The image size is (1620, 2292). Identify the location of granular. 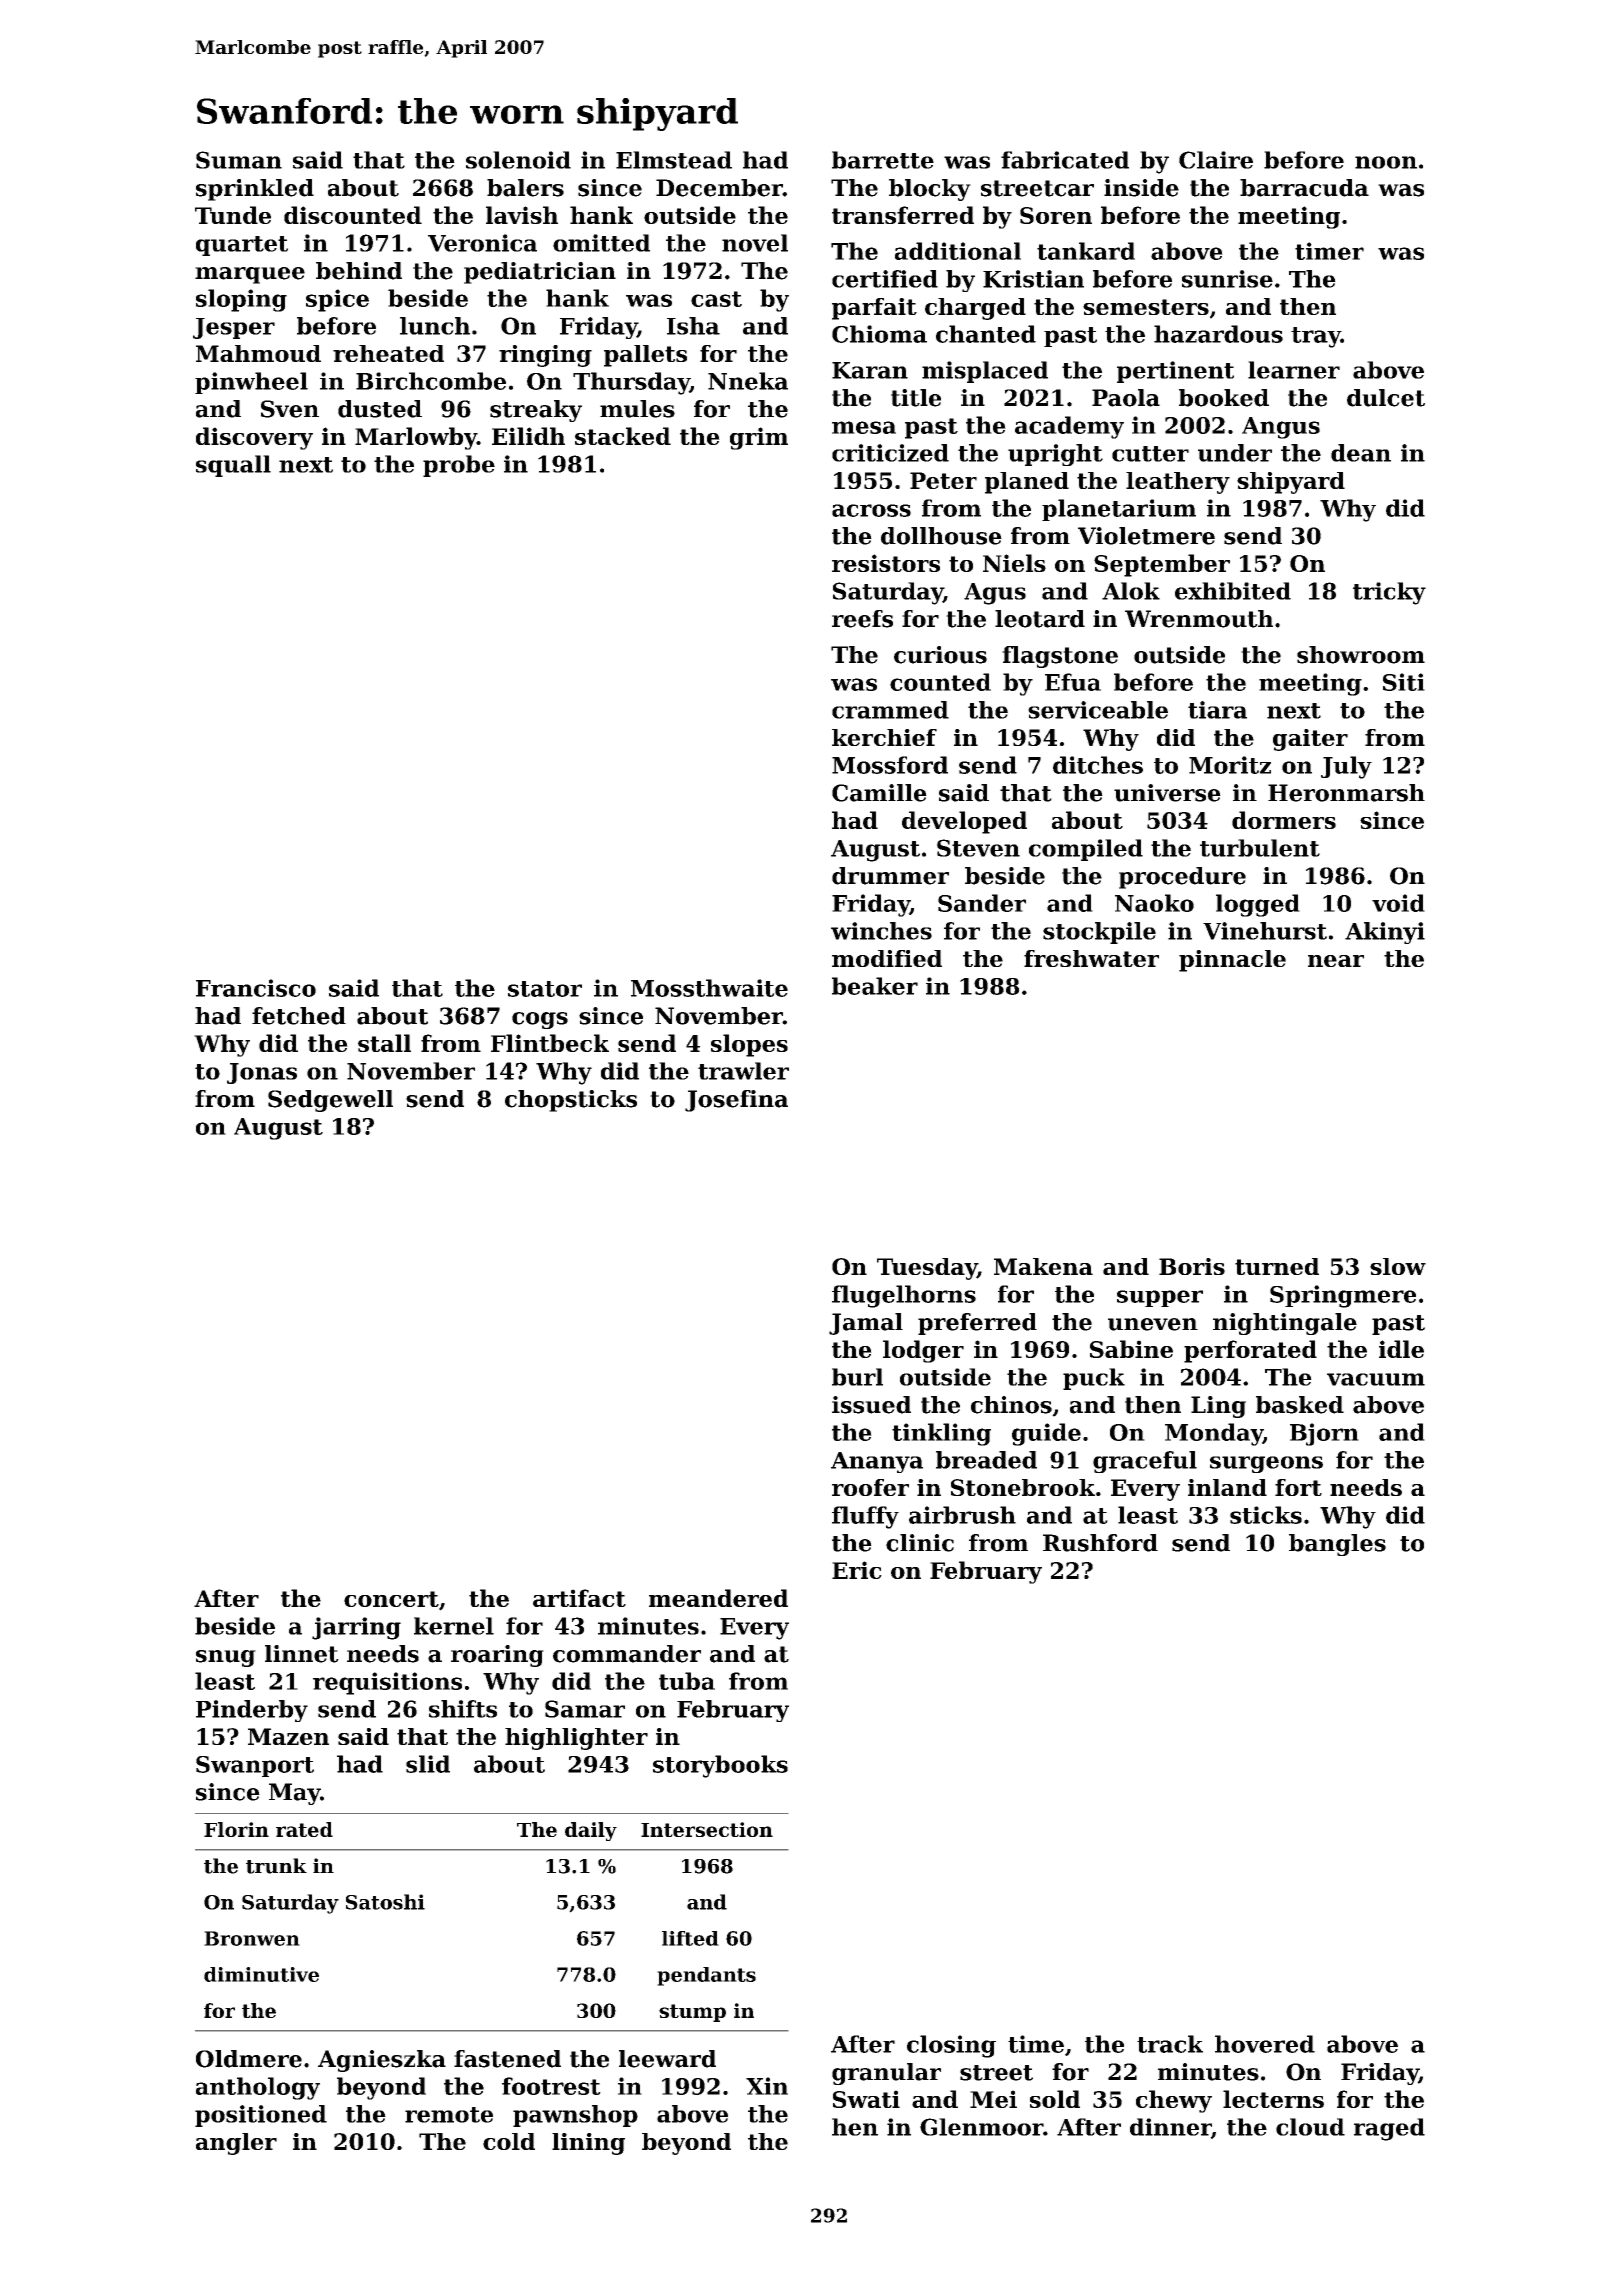
(886, 2074).
